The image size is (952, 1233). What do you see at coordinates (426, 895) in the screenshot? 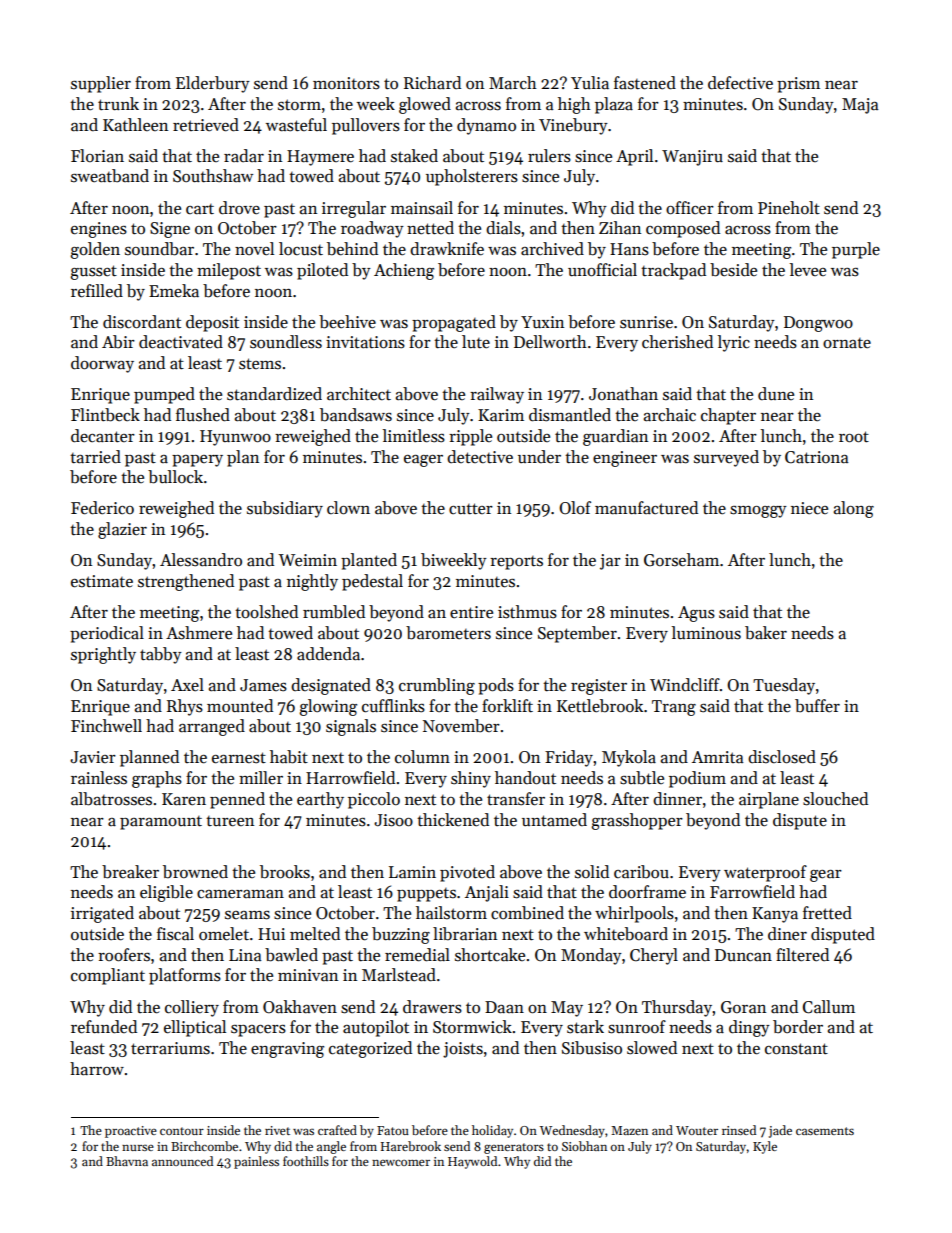
I see `puppets` at bounding box center [426, 895].
